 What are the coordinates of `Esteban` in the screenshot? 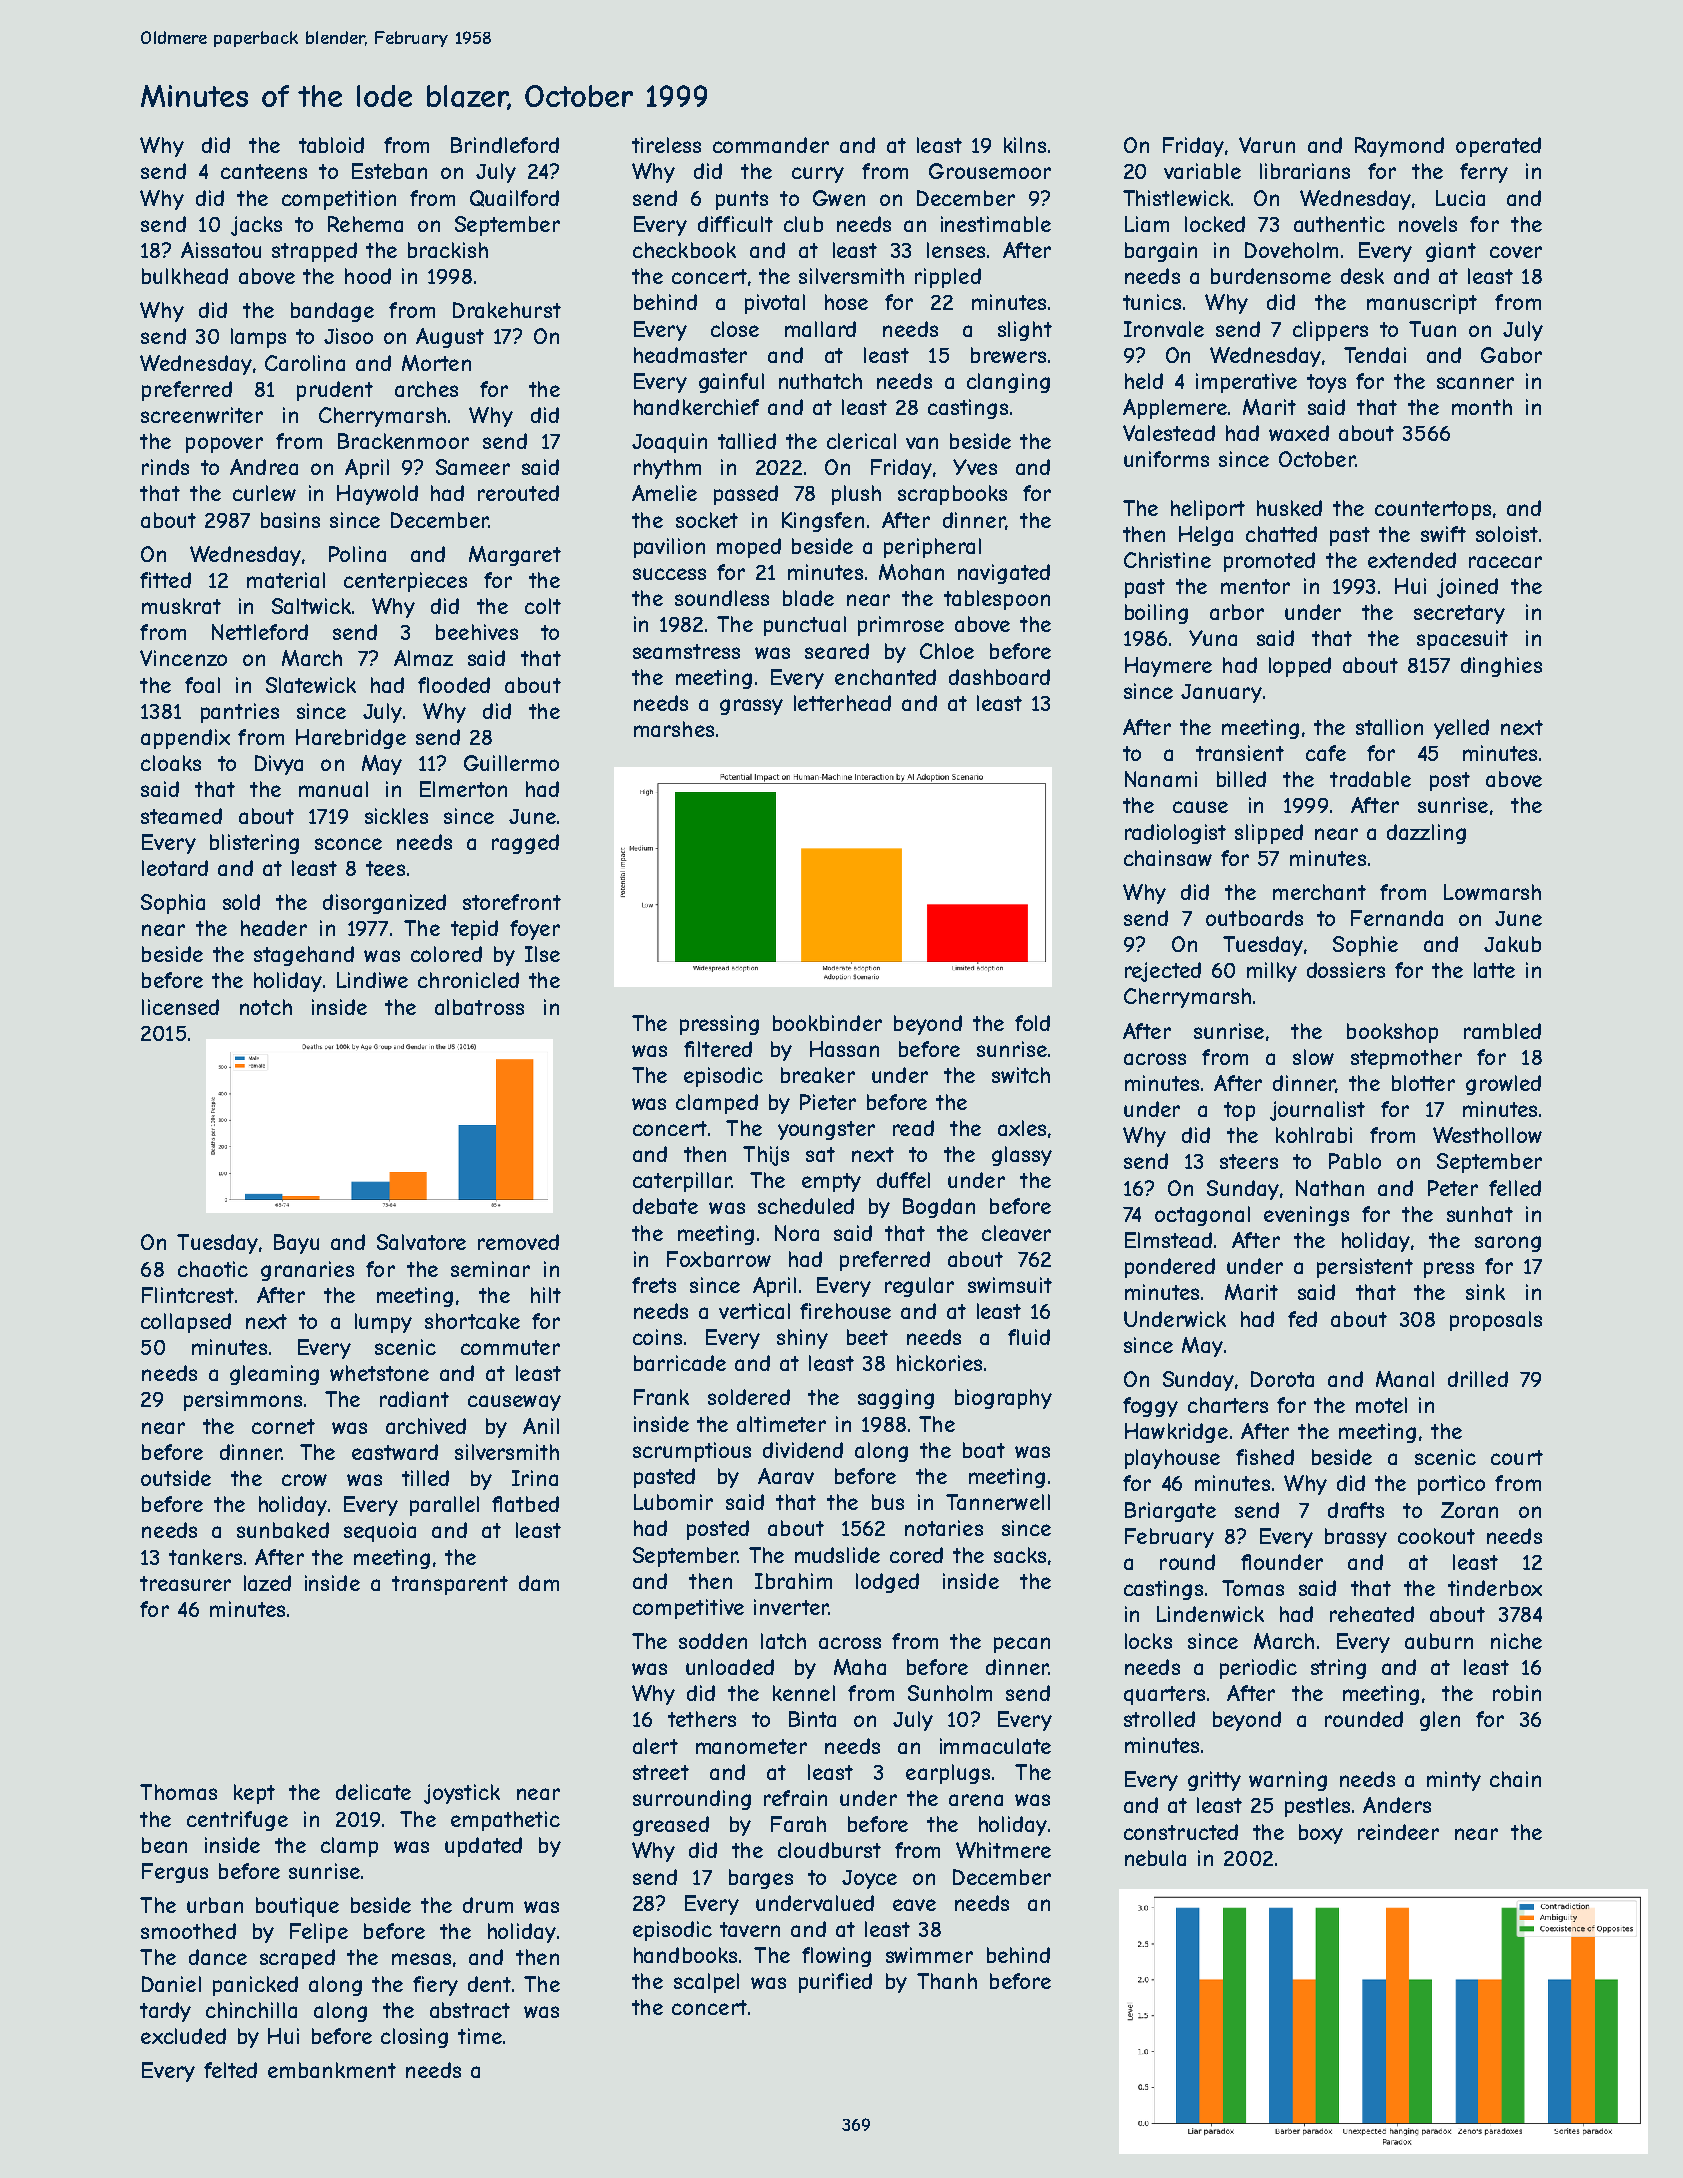 It's located at (389, 171).
